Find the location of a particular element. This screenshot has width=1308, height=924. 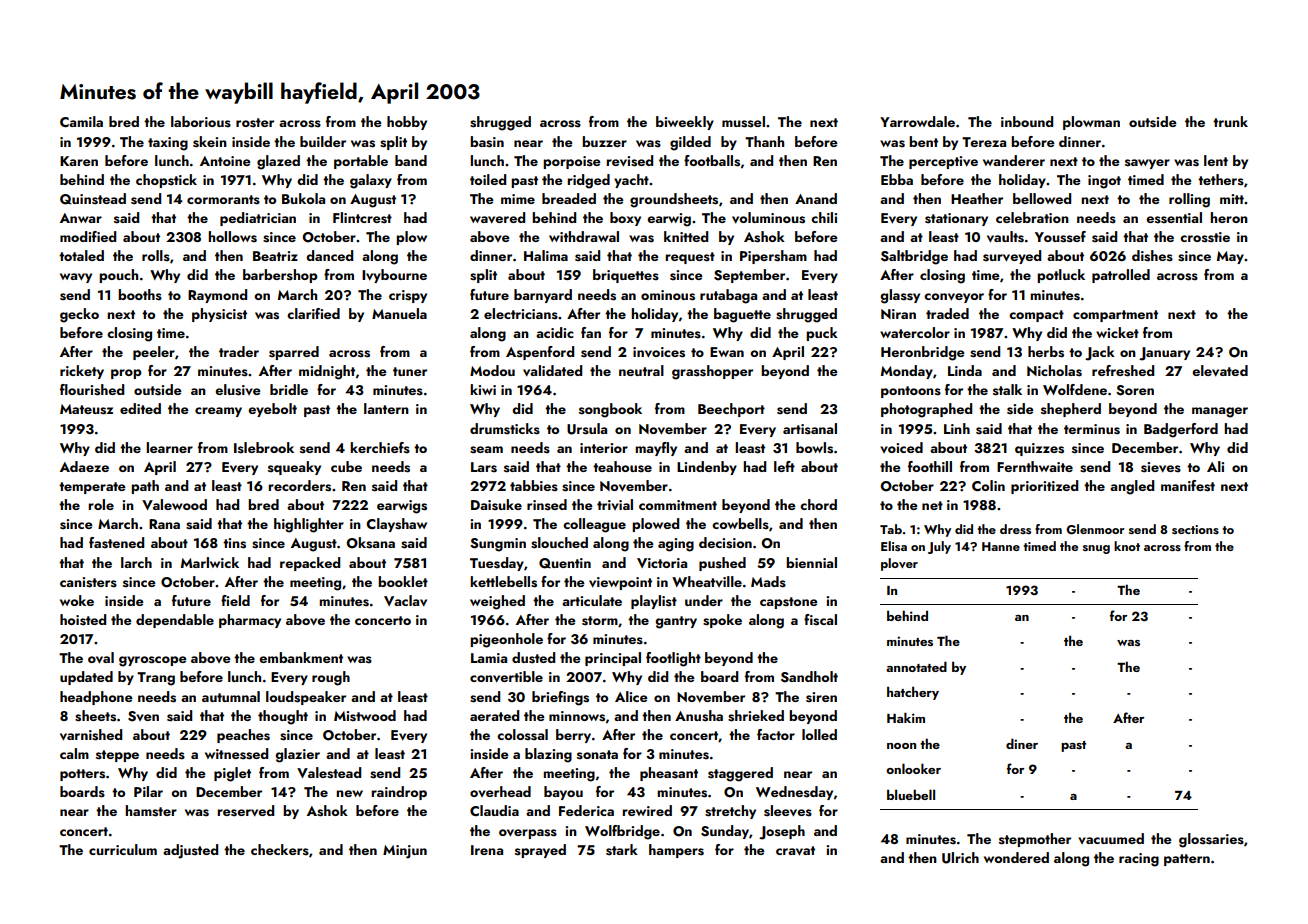

stark is located at coordinates (622, 850).
